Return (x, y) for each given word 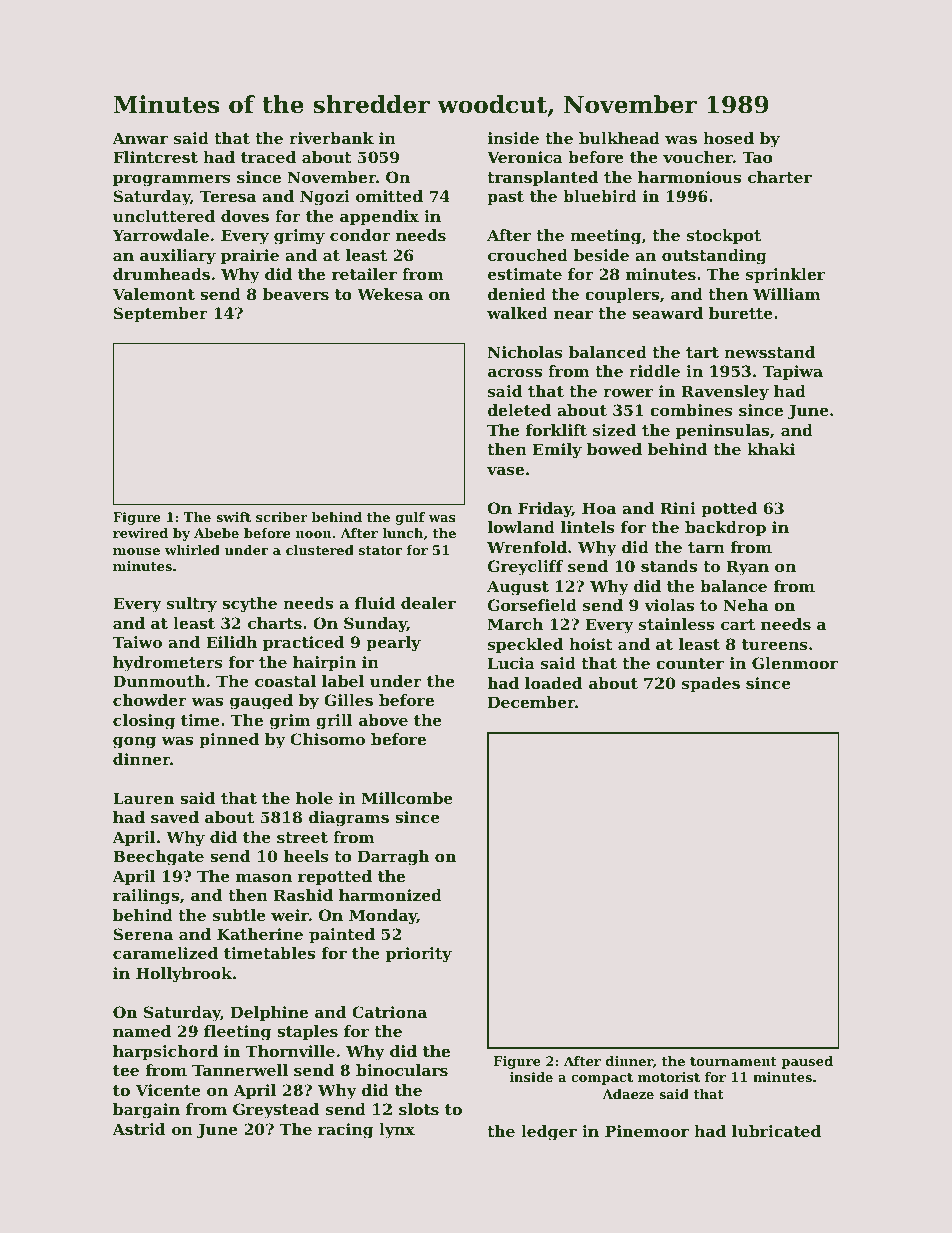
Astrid (138, 1129)
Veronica (525, 157)
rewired (140, 533)
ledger (549, 1133)
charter (780, 177)
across (515, 372)
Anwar (140, 138)
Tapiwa (793, 372)
